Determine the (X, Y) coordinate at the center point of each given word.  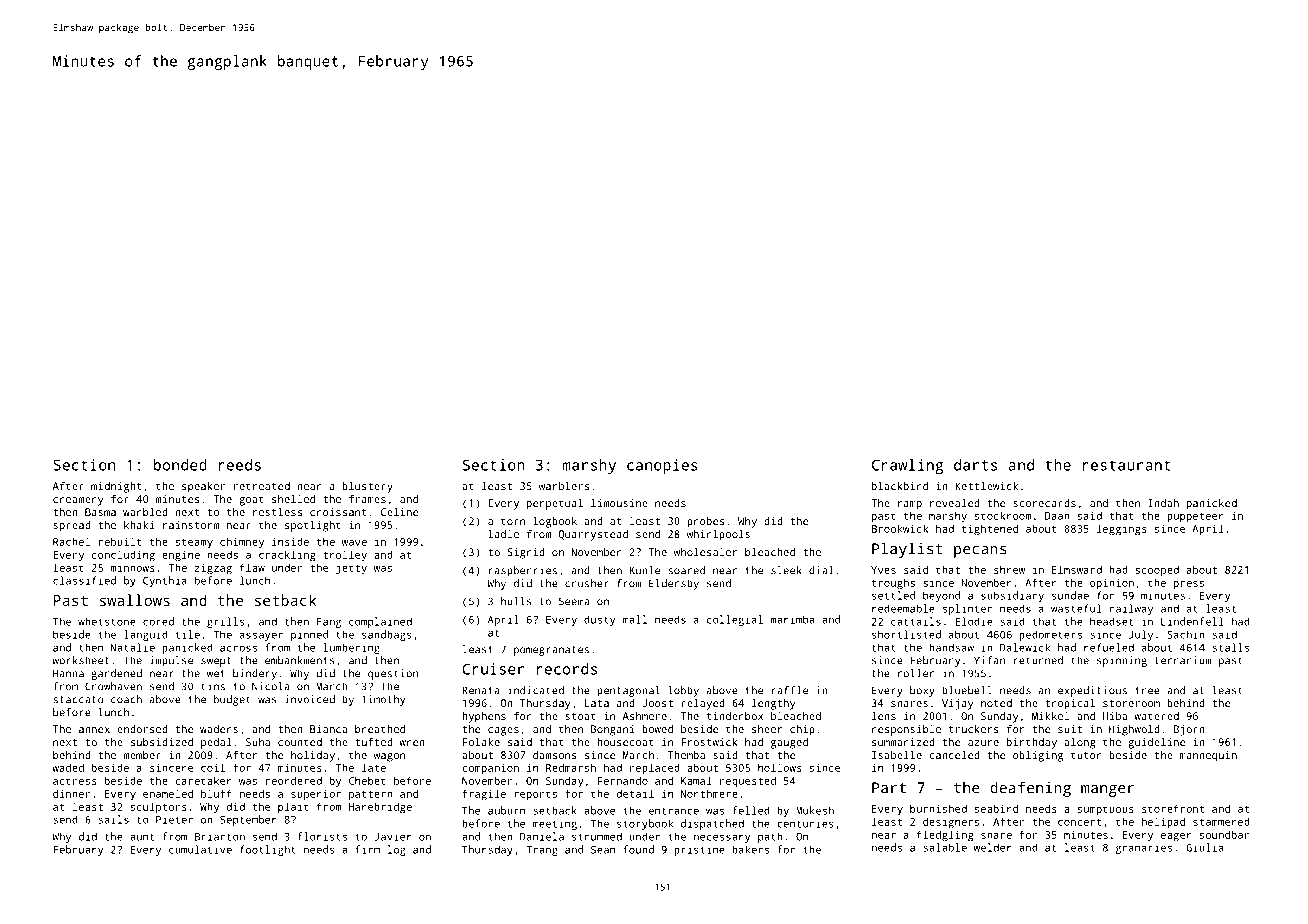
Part (889, 788)
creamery (78, 501)
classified (84, 580)
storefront (1173, 808)
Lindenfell (1192, 621)
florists (322, 836)
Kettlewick (986, 486)
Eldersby (674, 584)
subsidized (162, 742)
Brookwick (899, 528)
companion (490, 769)
